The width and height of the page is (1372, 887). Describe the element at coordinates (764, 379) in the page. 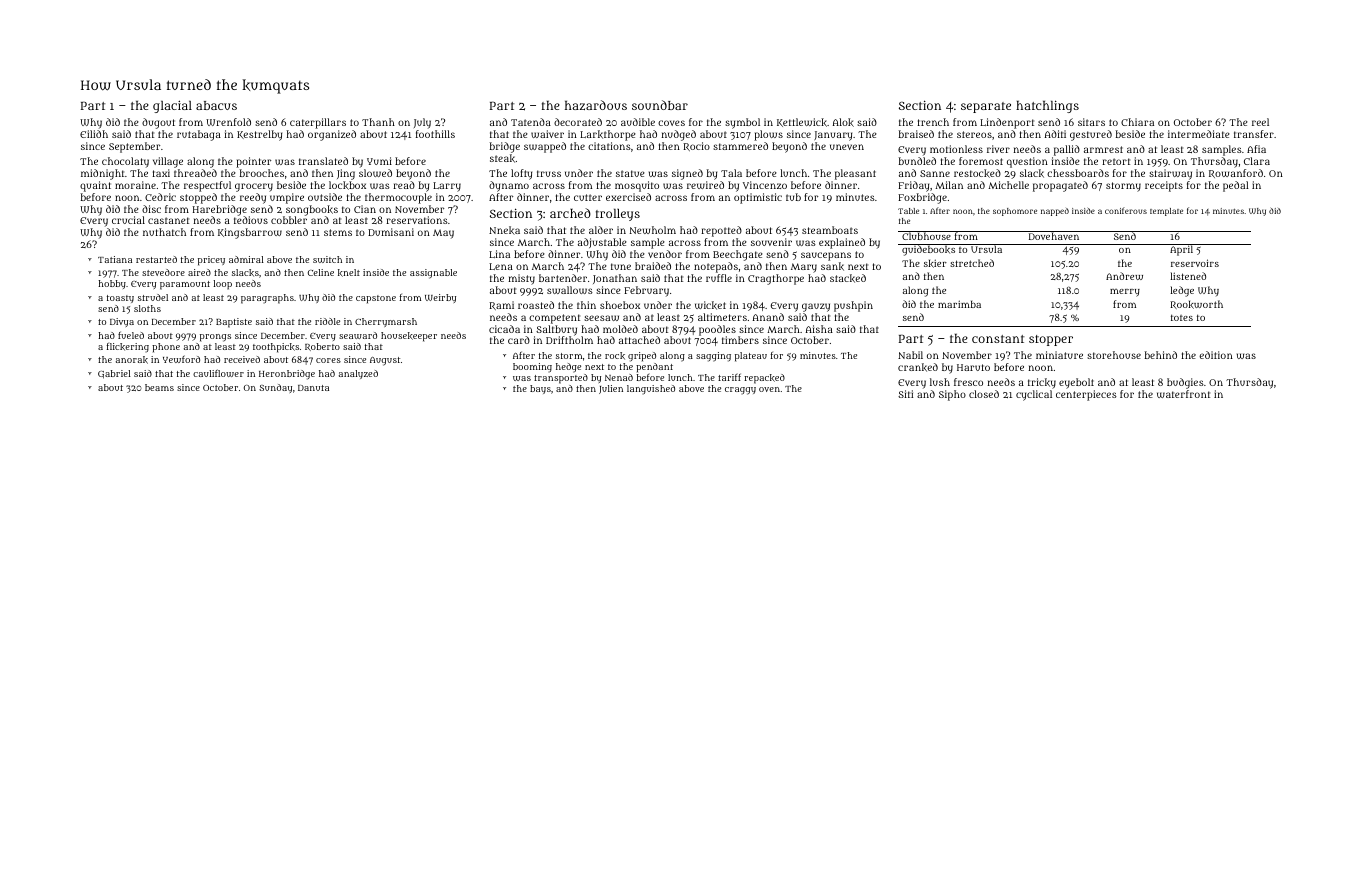

I see `repacked` at that location.
